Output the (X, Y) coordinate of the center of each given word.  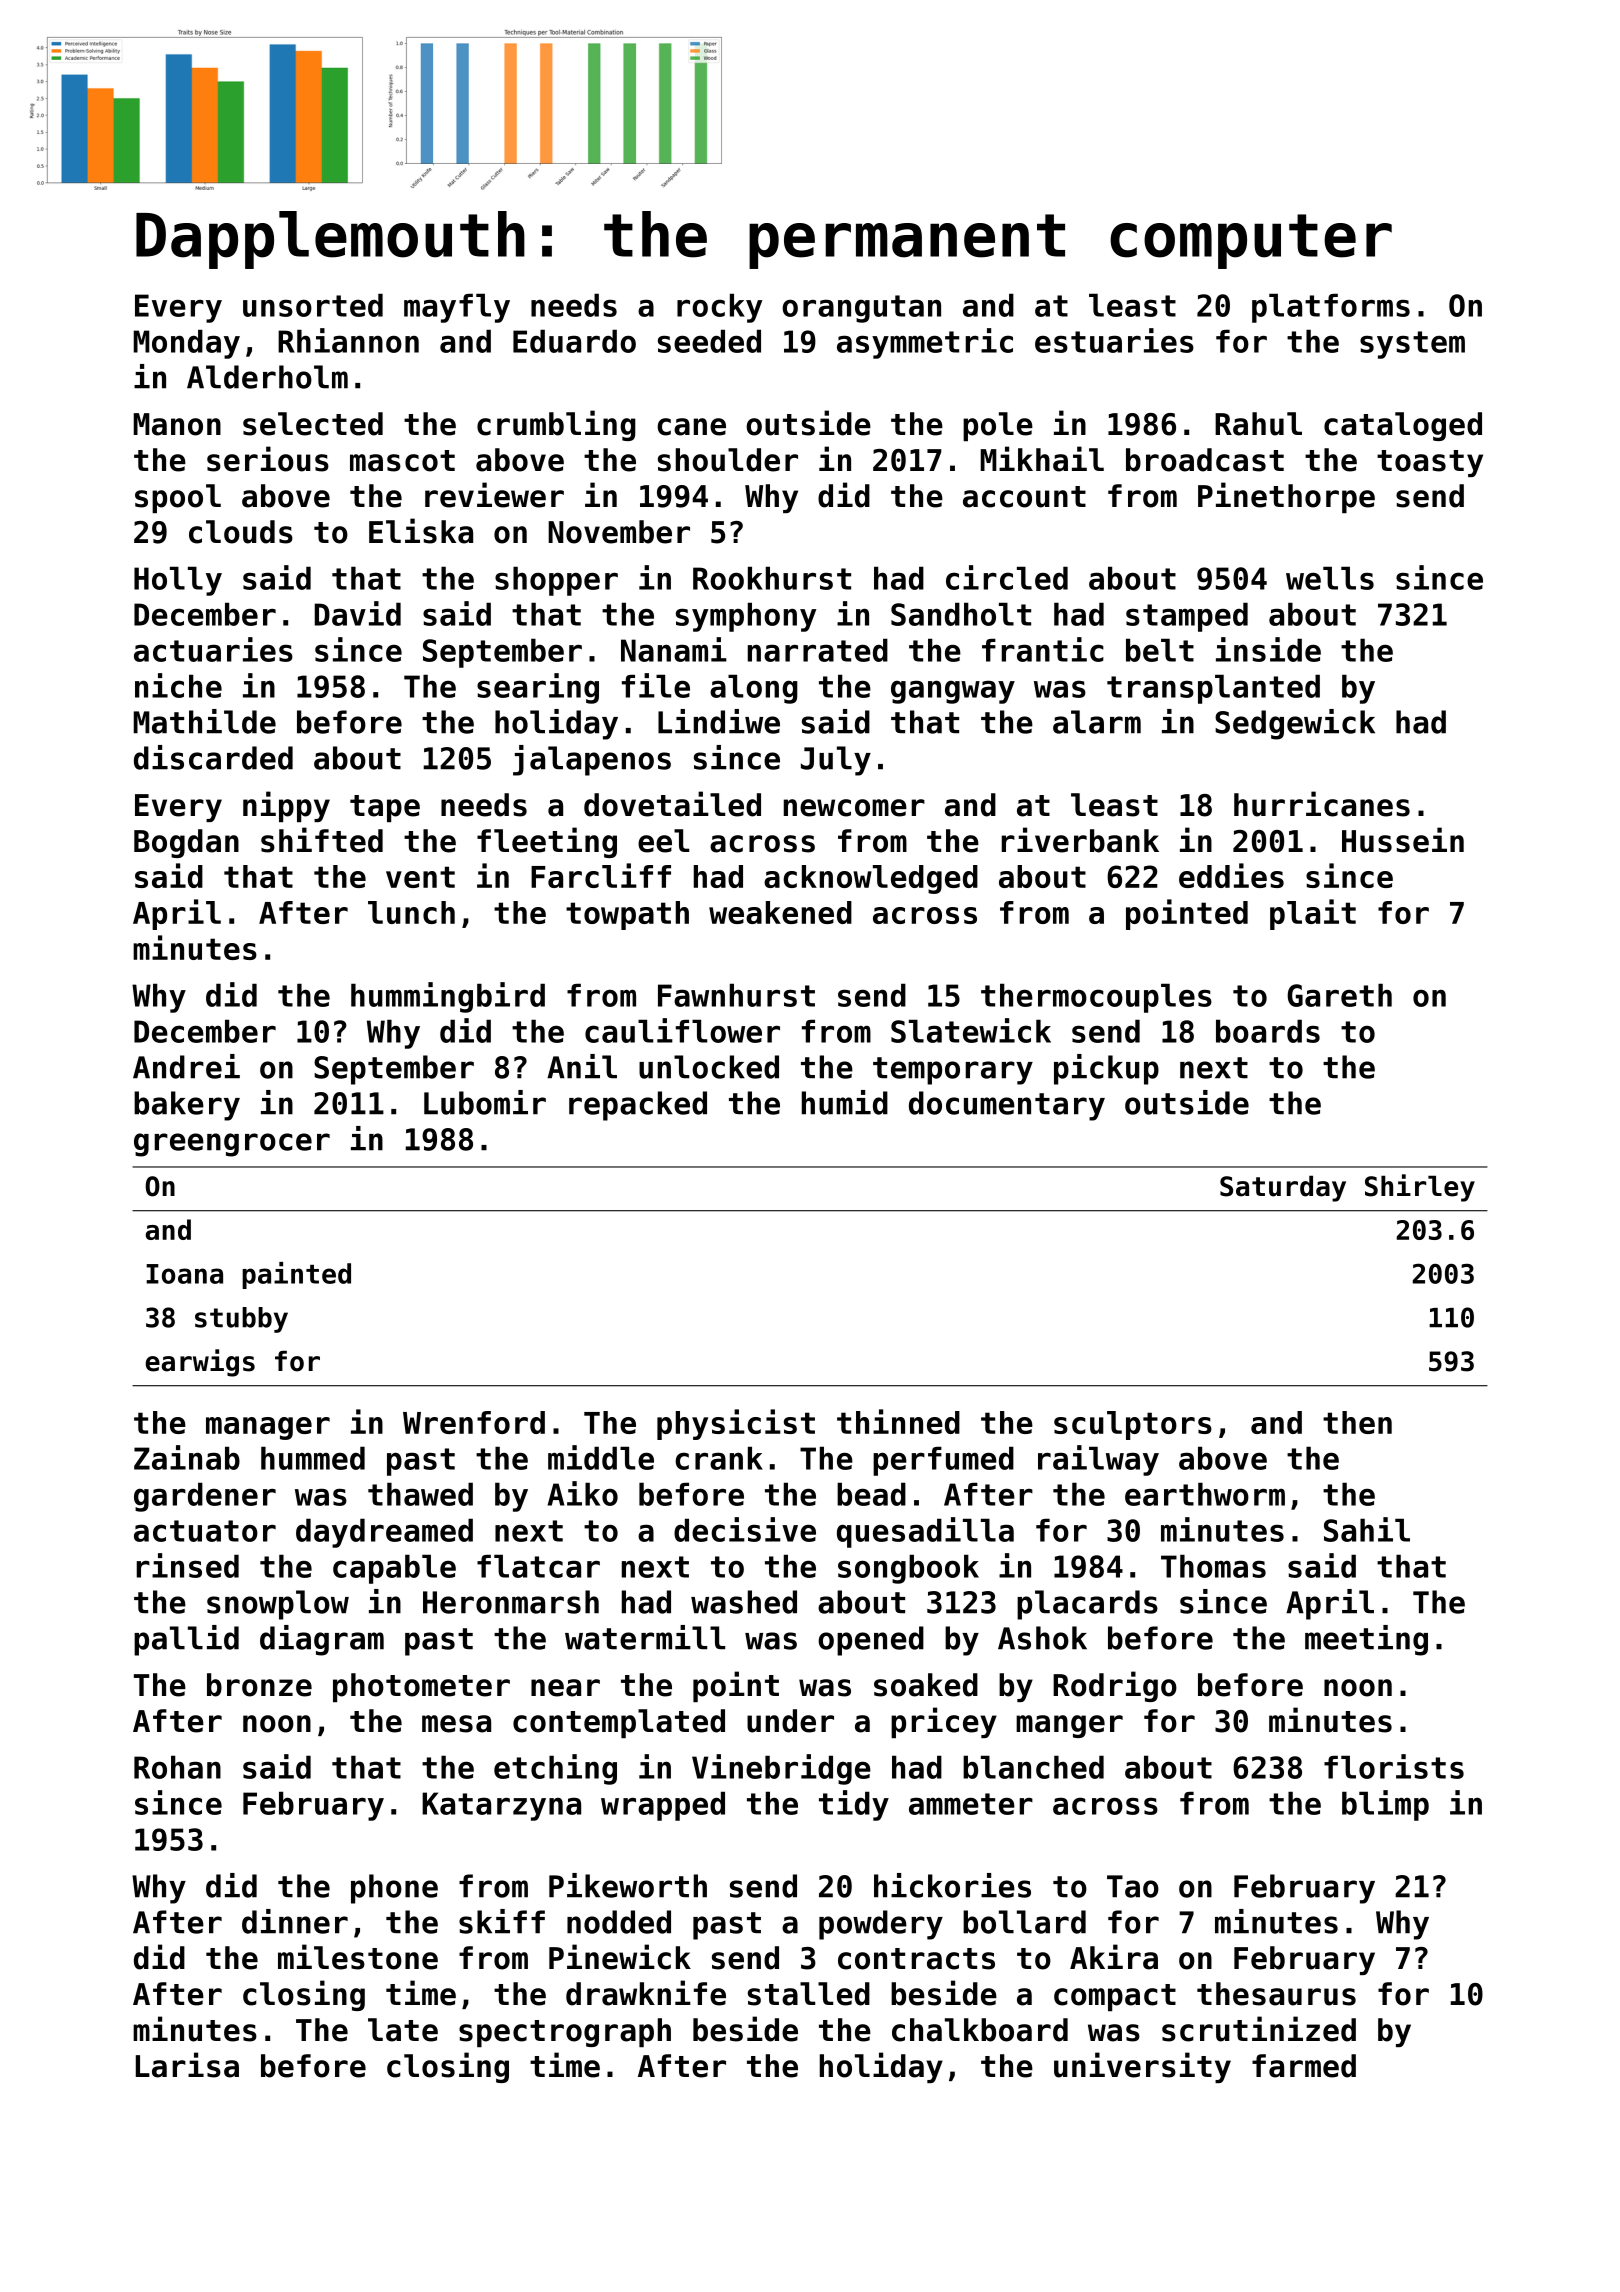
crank (719, 1458)
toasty (1430, 463)
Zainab (187, 1457)
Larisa (187, 2065)
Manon (177, 424)
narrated (818, 650)
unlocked (709, 1067)
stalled (809, 1994)
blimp (1385, 1805)
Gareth (1339, 995)
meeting (1366, 1640)
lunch (411, 912)
